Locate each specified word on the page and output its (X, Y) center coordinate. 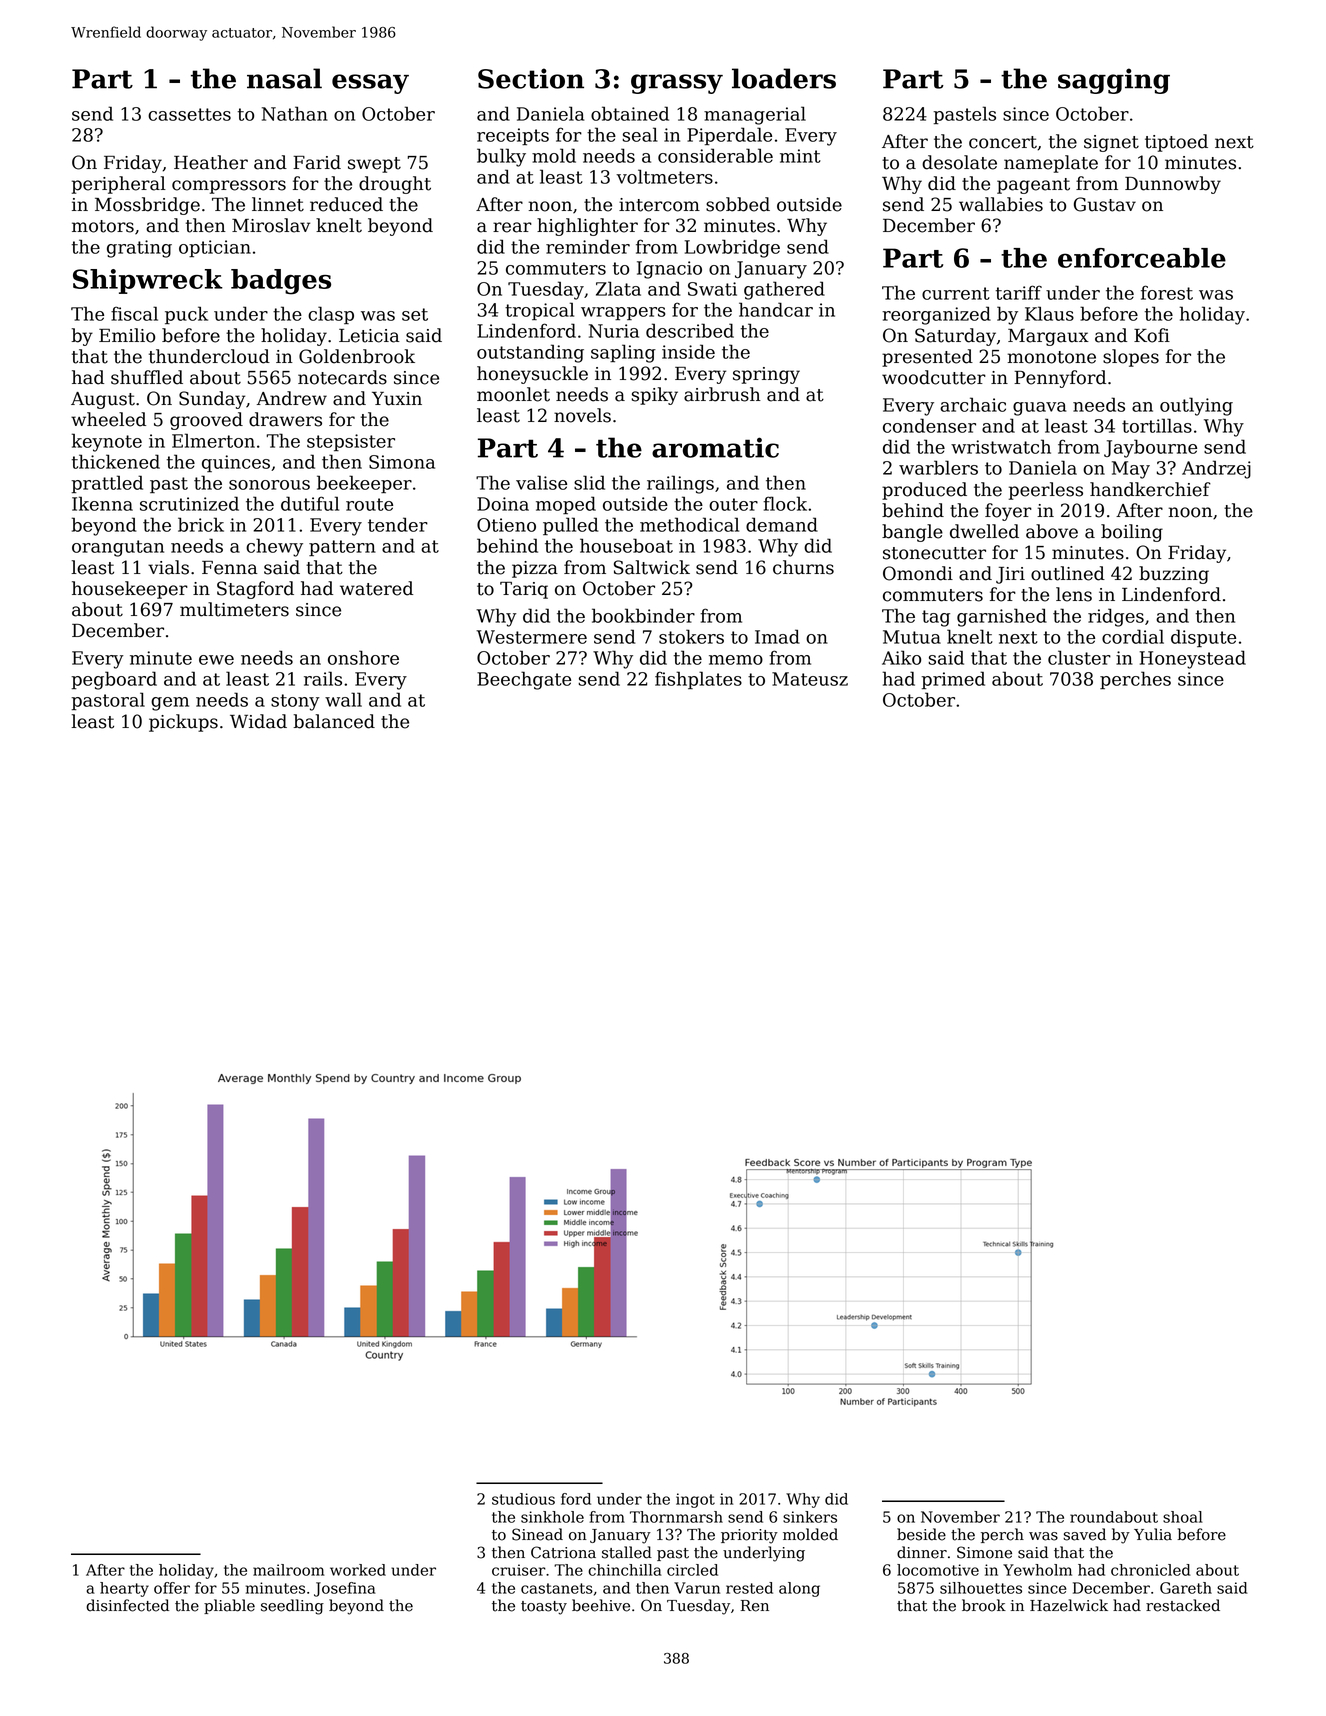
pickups (183, 723)
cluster (1079, 657)
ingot (695, 1500)
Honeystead (1193, 659)
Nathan (295, 113)
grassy (677, 84)
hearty (124, 1589)
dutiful (310, 503)
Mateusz (810, 679)
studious (523, 1499)
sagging (1114, 81)
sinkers (810, 1517)
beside (921, 1534)
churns (803, 567)
